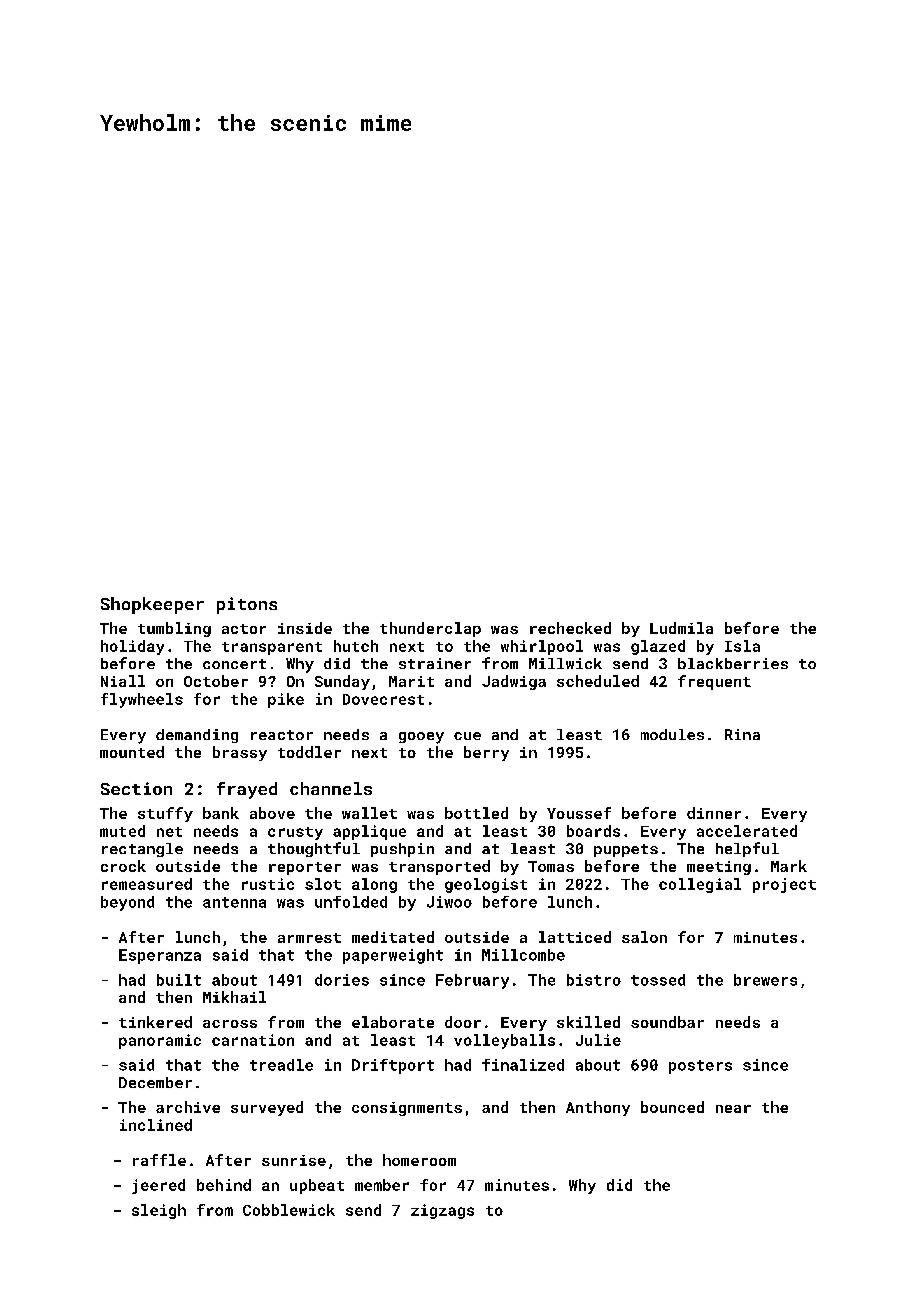  Describe the element at coordinates (733, 663) in the screenshot. I see `blackberries` at that location.
